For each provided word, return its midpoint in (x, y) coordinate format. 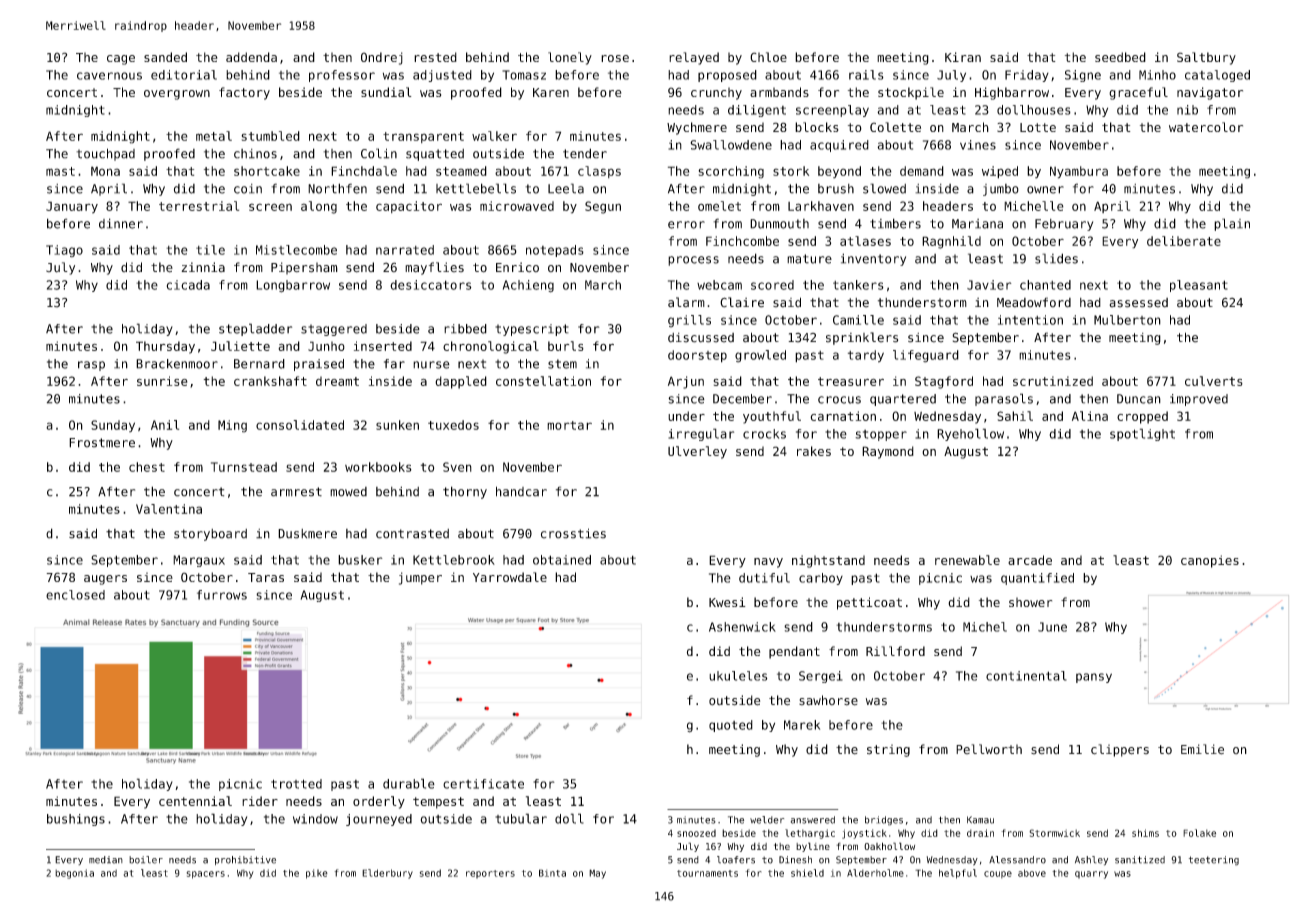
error (686, 225)
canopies (1210, 561)
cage (121, 60)
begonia (74, 874)
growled (760, 356)
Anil (165, 425)
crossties (573, 533)
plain (1232, 224)
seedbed (1120, 57)
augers (105, 580)
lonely (570, 58)
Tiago (64, 251)
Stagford (944, 382)
